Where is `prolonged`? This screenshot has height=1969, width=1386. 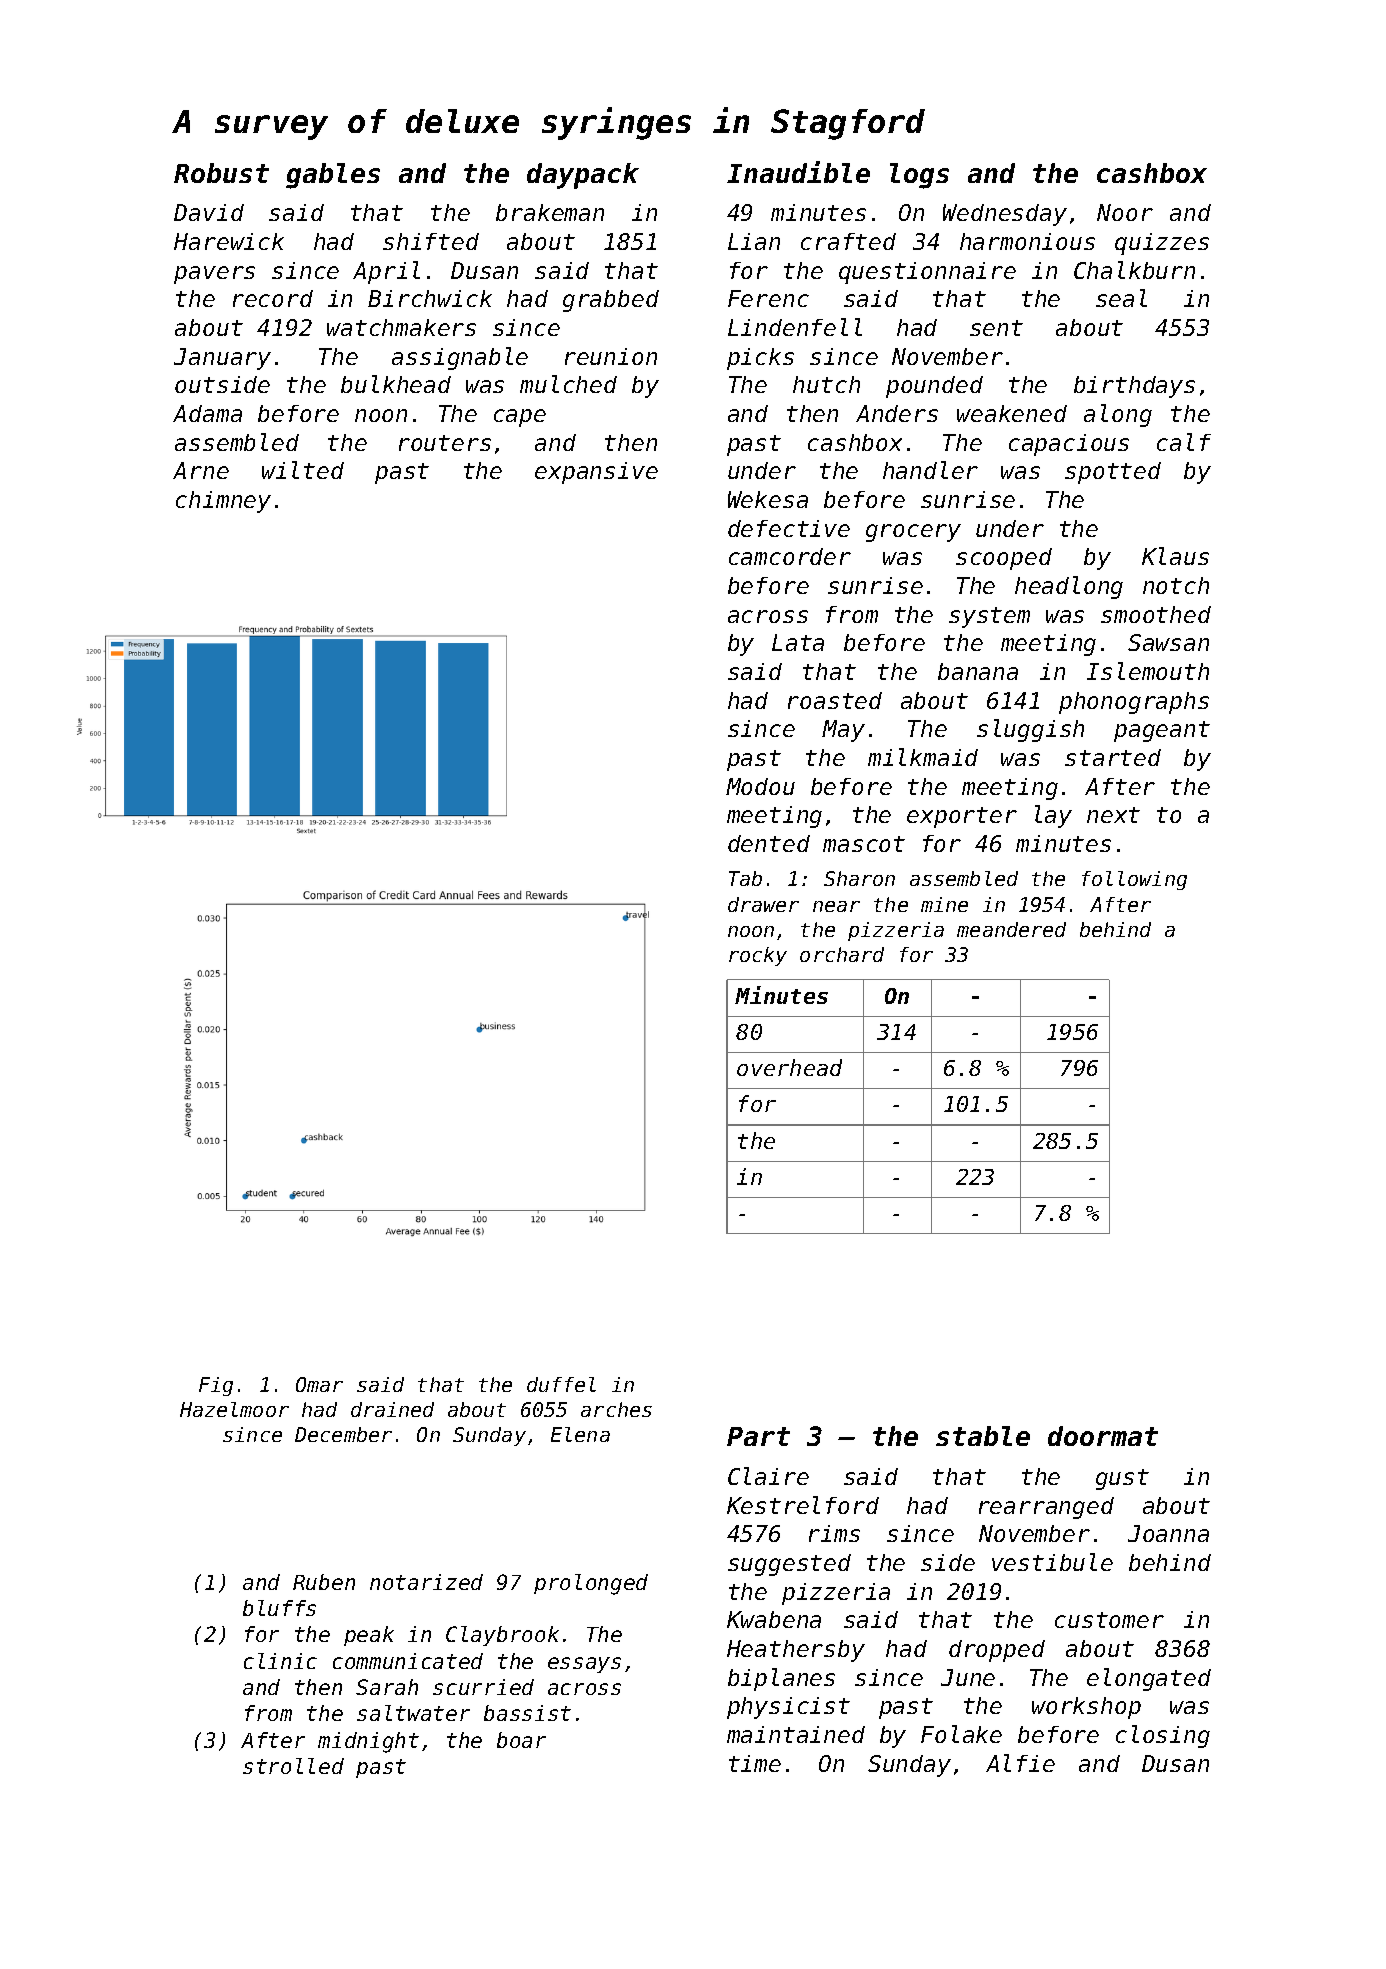
prolonged is located at coordinates (591, 1584).
